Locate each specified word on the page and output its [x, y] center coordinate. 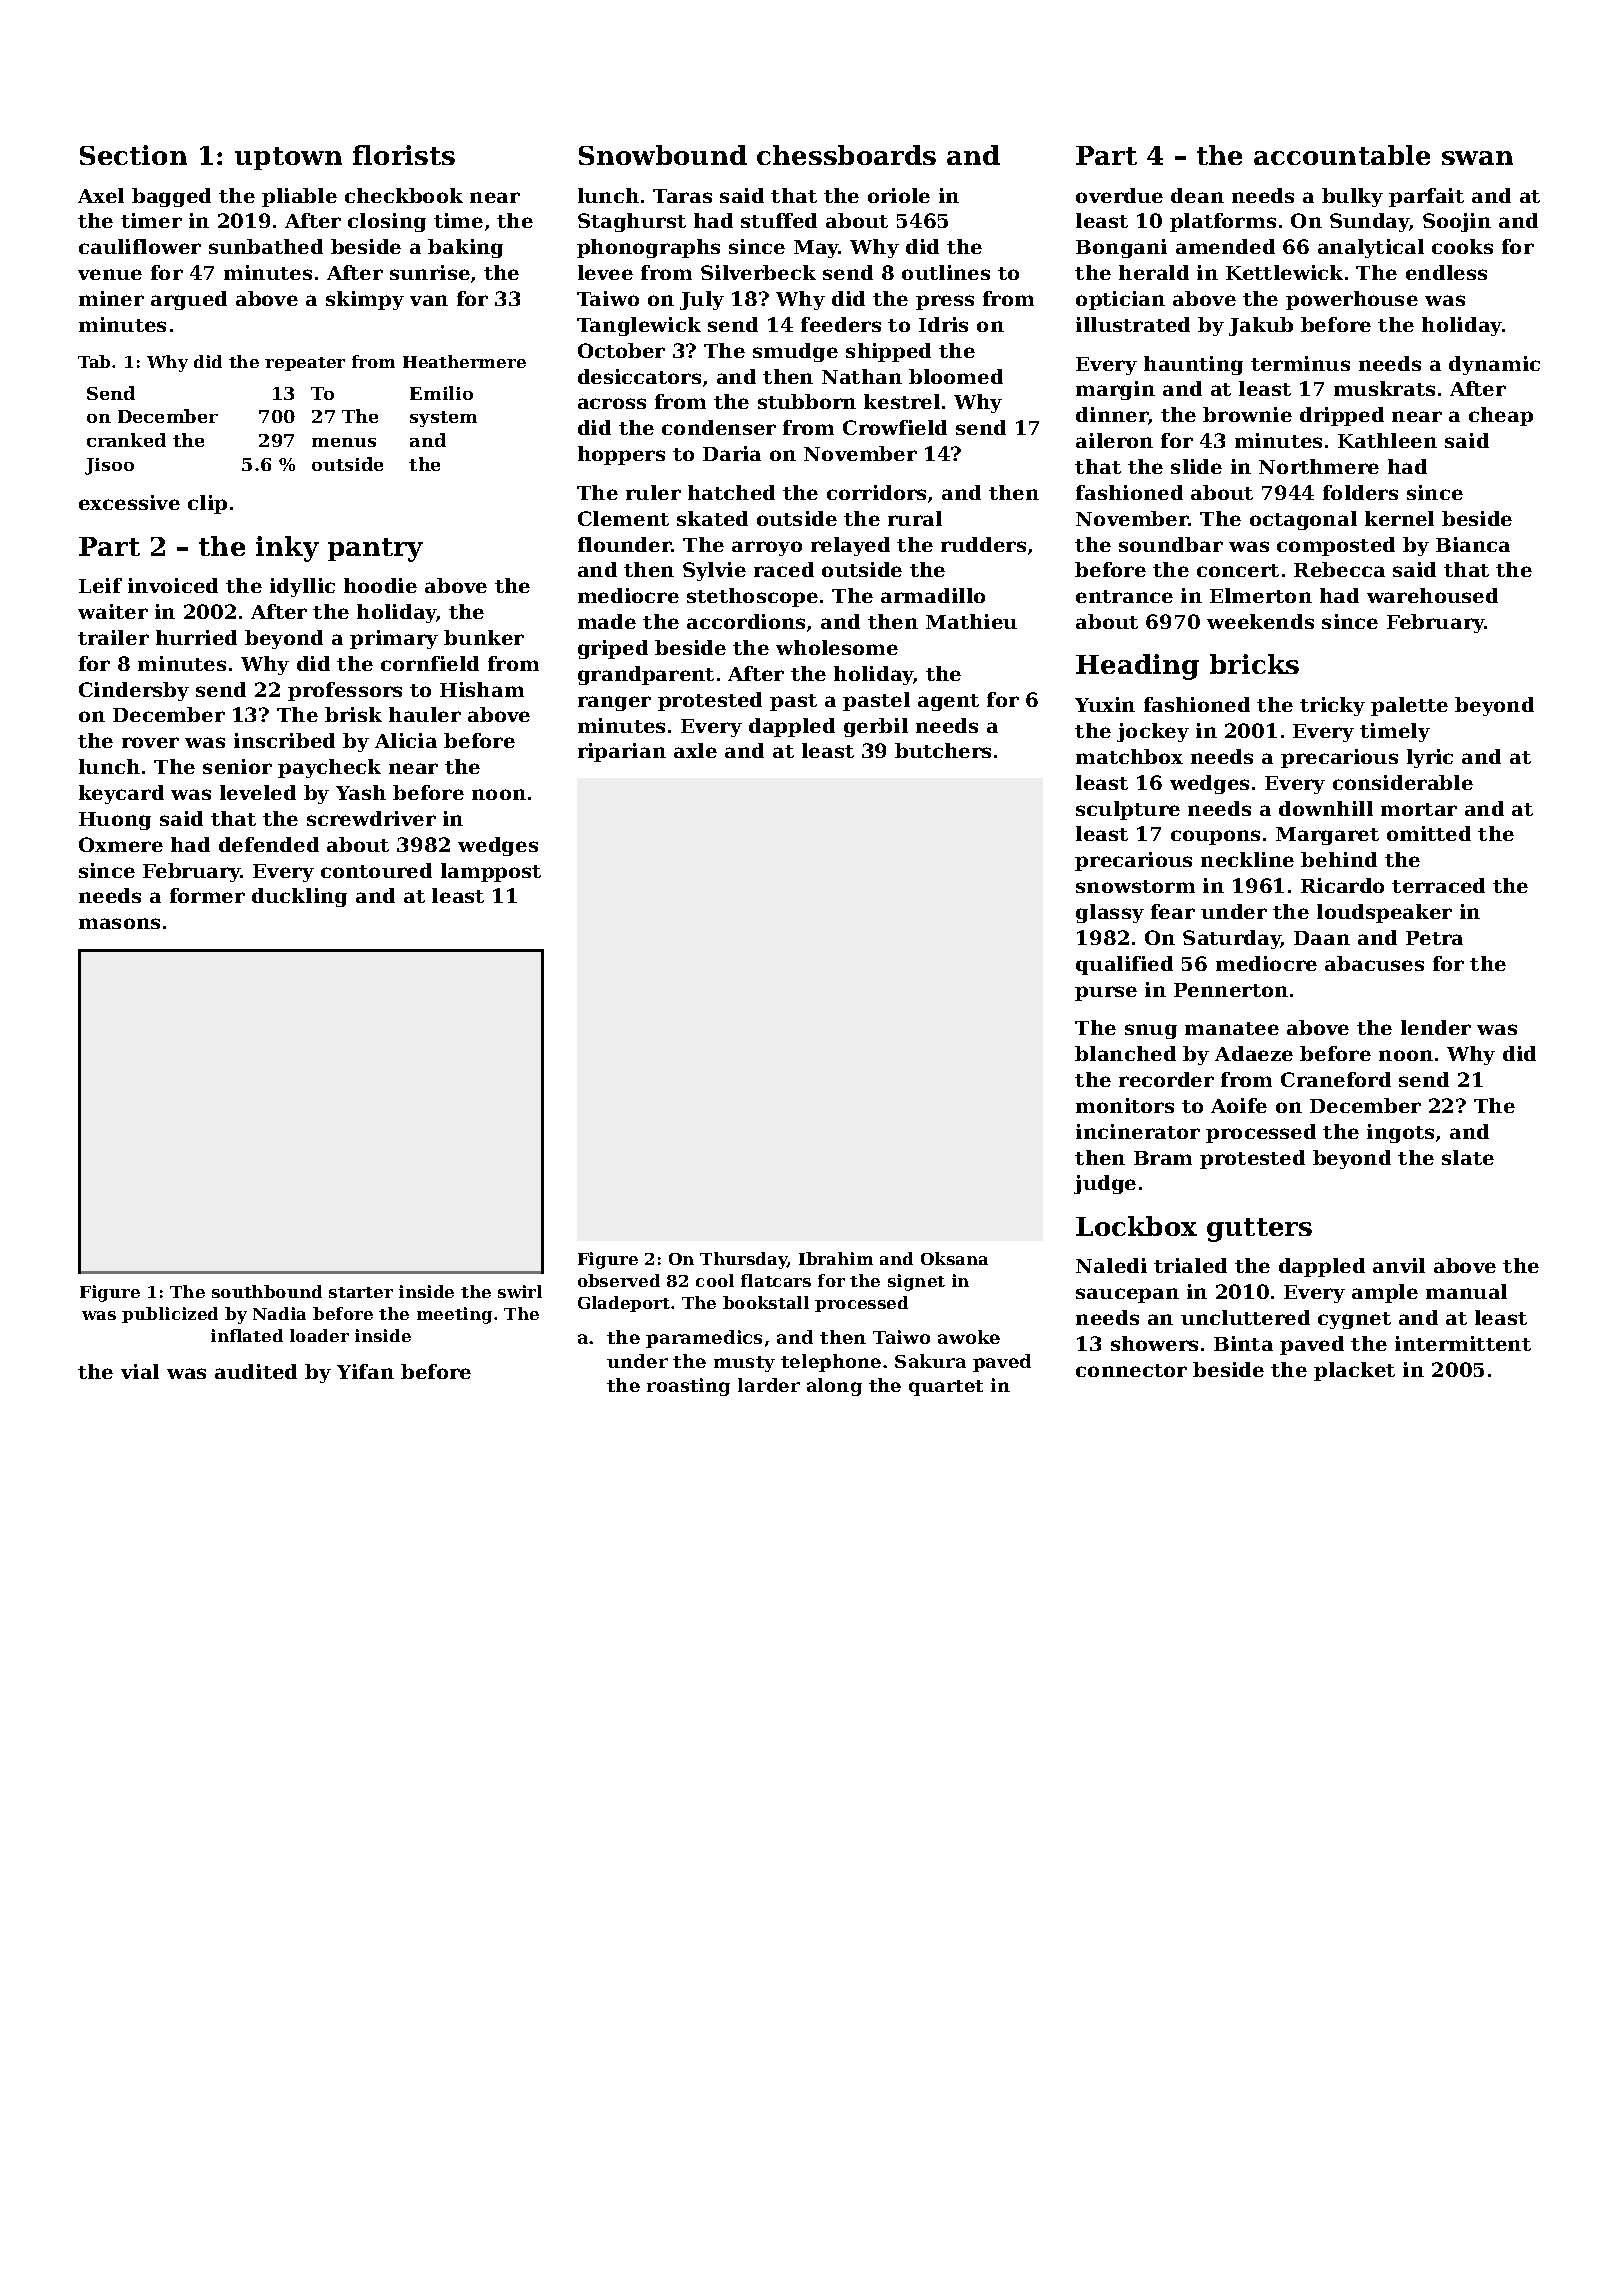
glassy [1110, 913]
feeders [841, 324]
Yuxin [1105, 704]
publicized [170, 1315]
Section [133, 155]
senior [237, 766]
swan [1477, 158]
